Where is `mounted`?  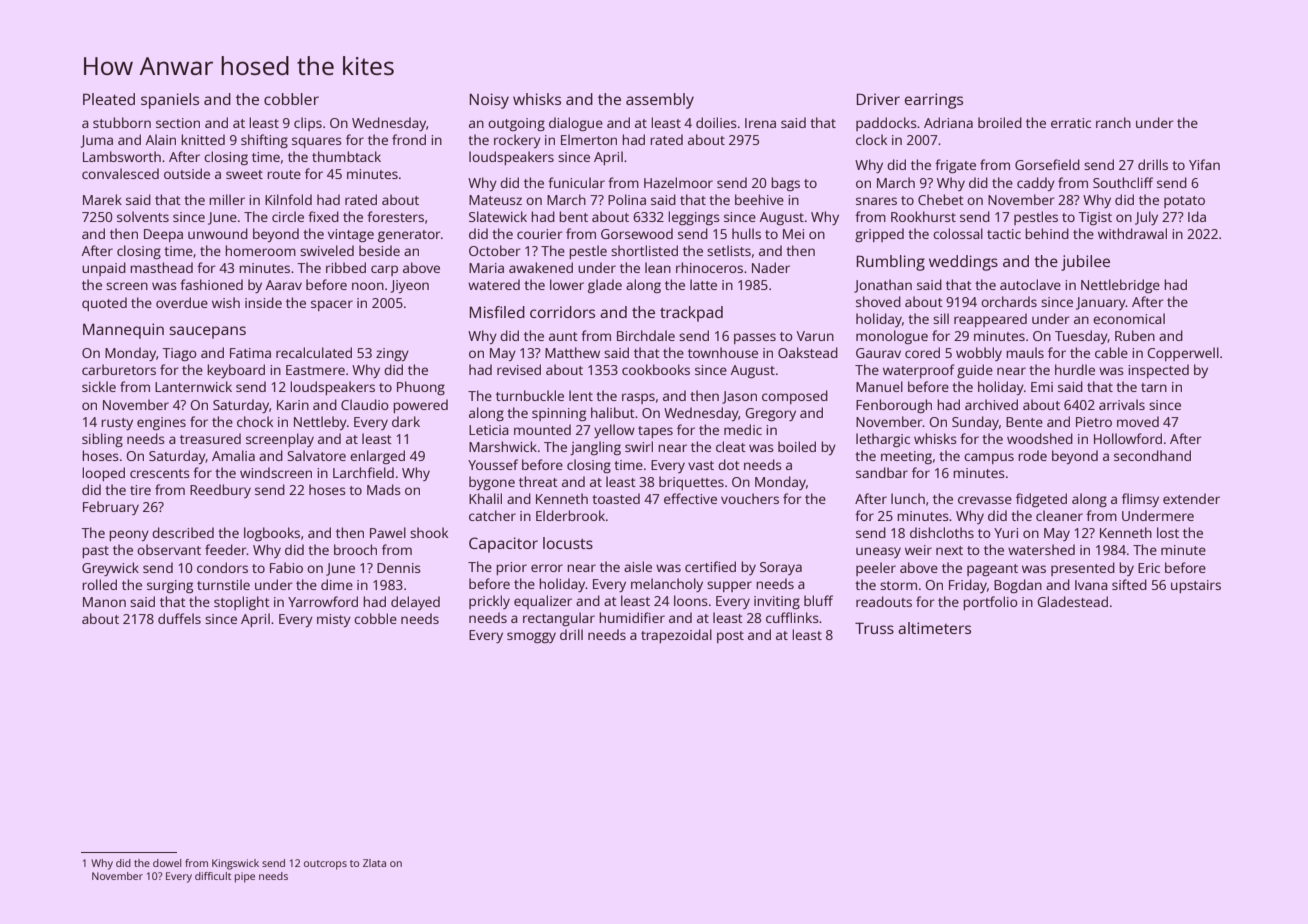 mounted is located at coordinates (542, 429).
